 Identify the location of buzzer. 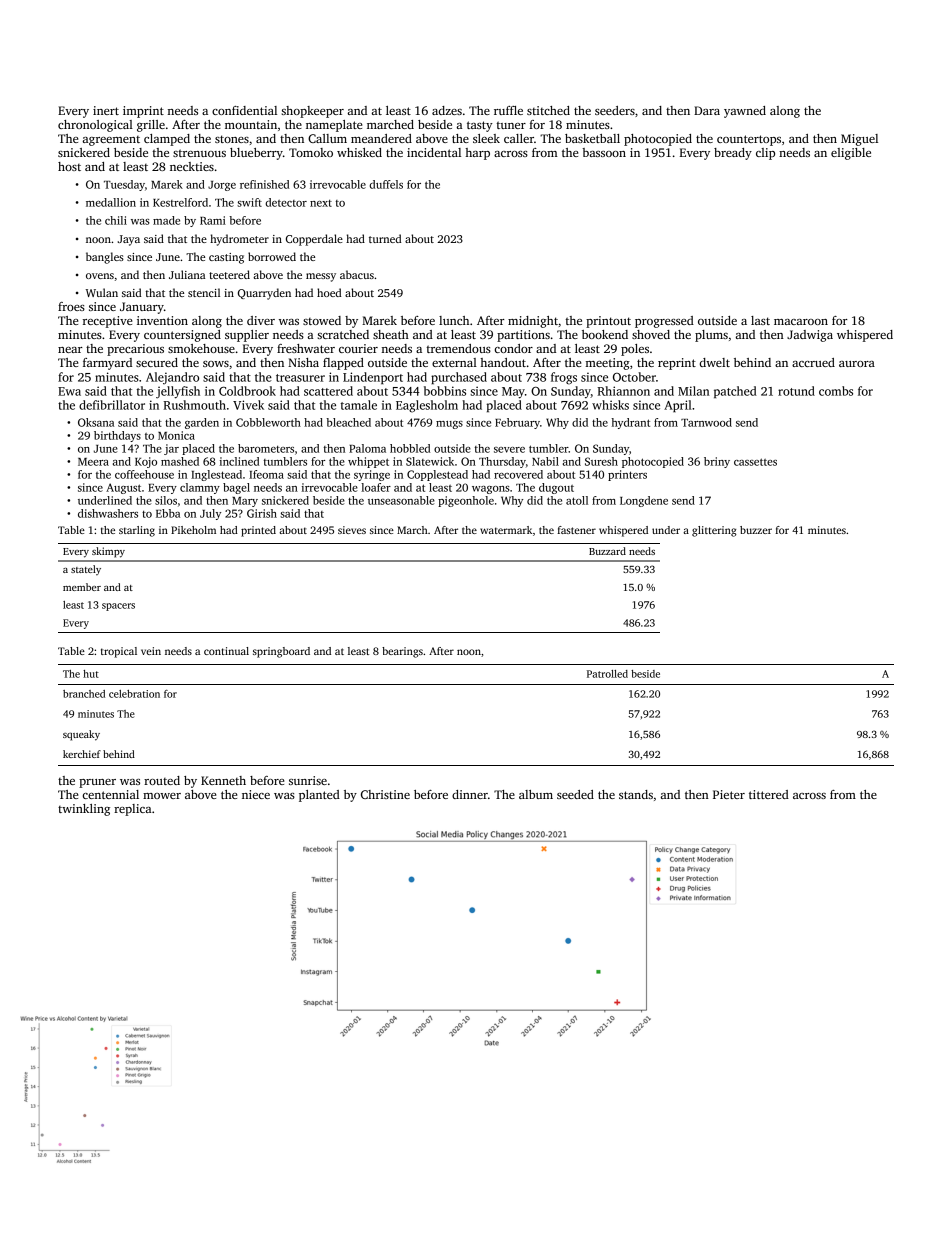
(756, 530).
